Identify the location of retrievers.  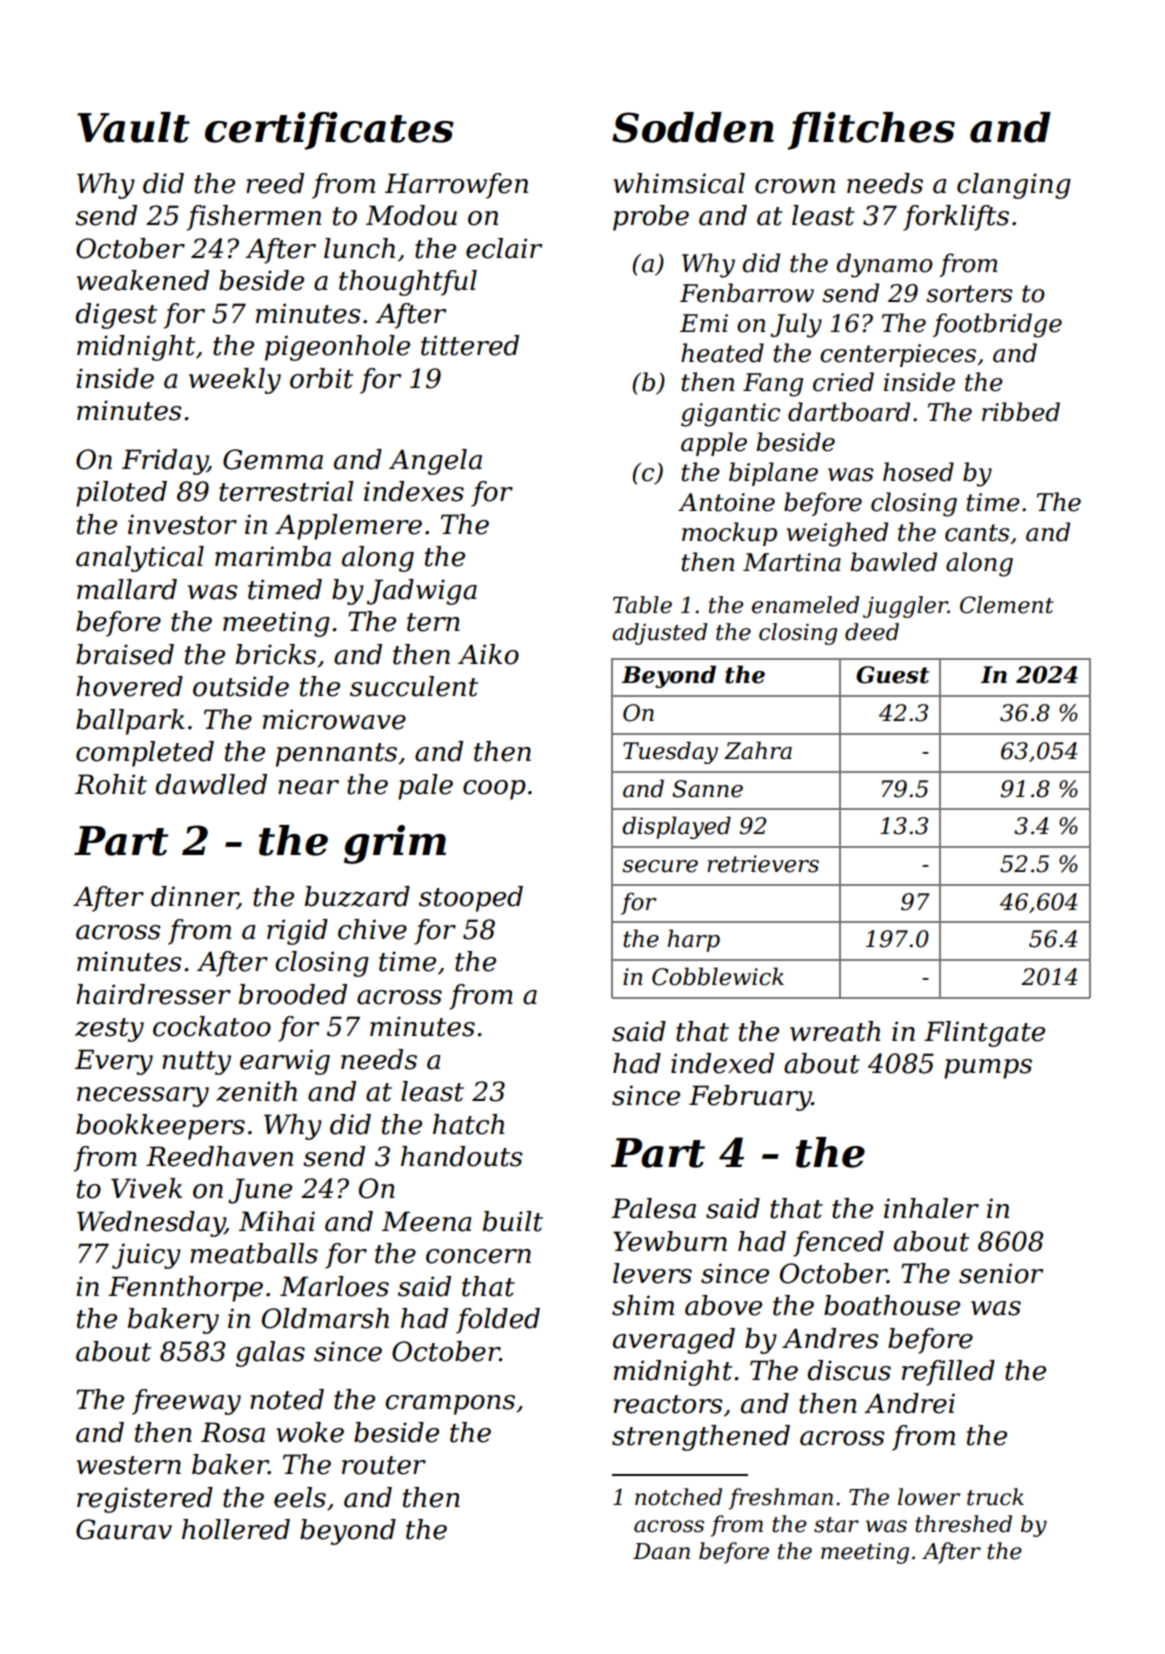
(763, 864).
